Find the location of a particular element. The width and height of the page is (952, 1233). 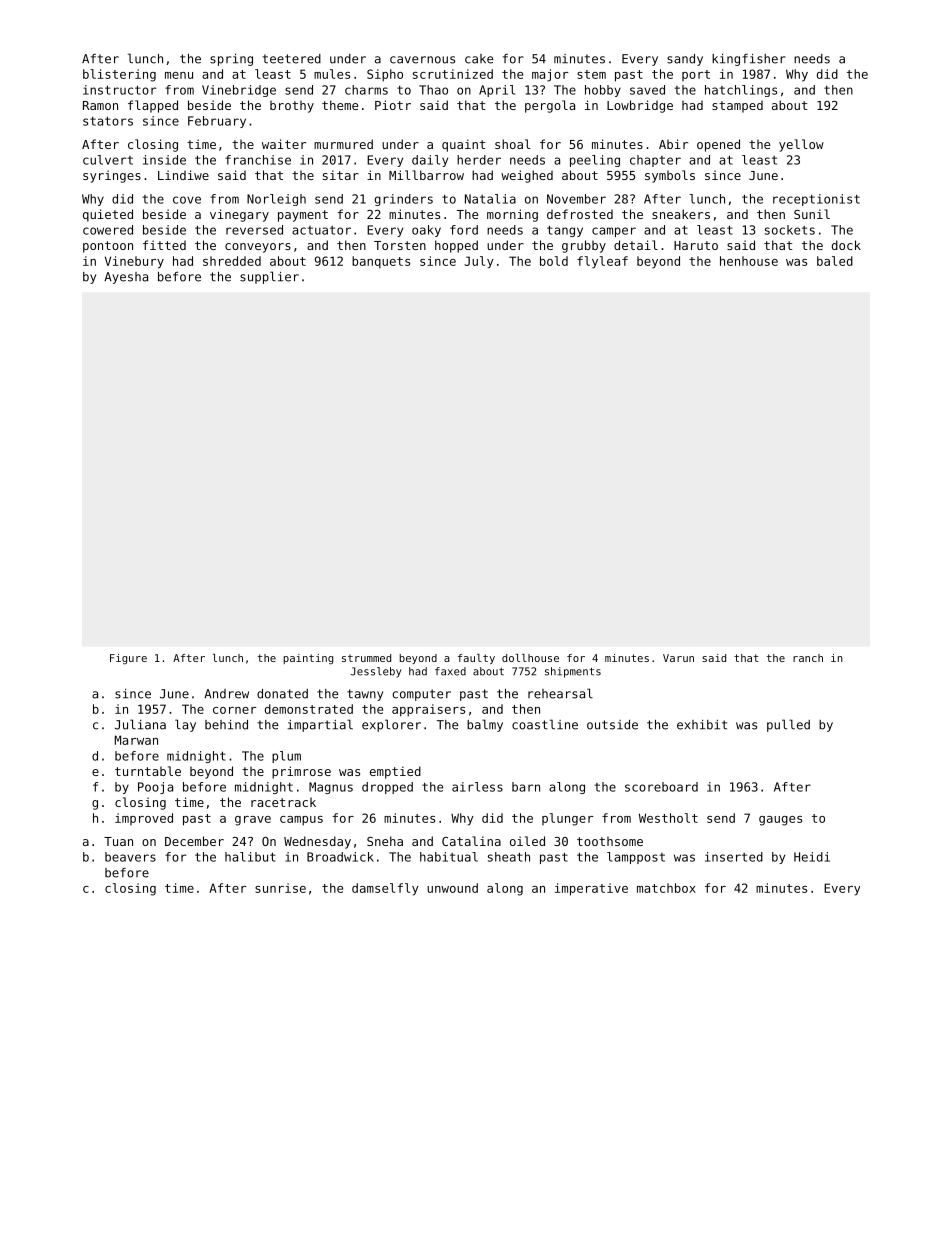

henhouse is located at coordinates (749, 261).
